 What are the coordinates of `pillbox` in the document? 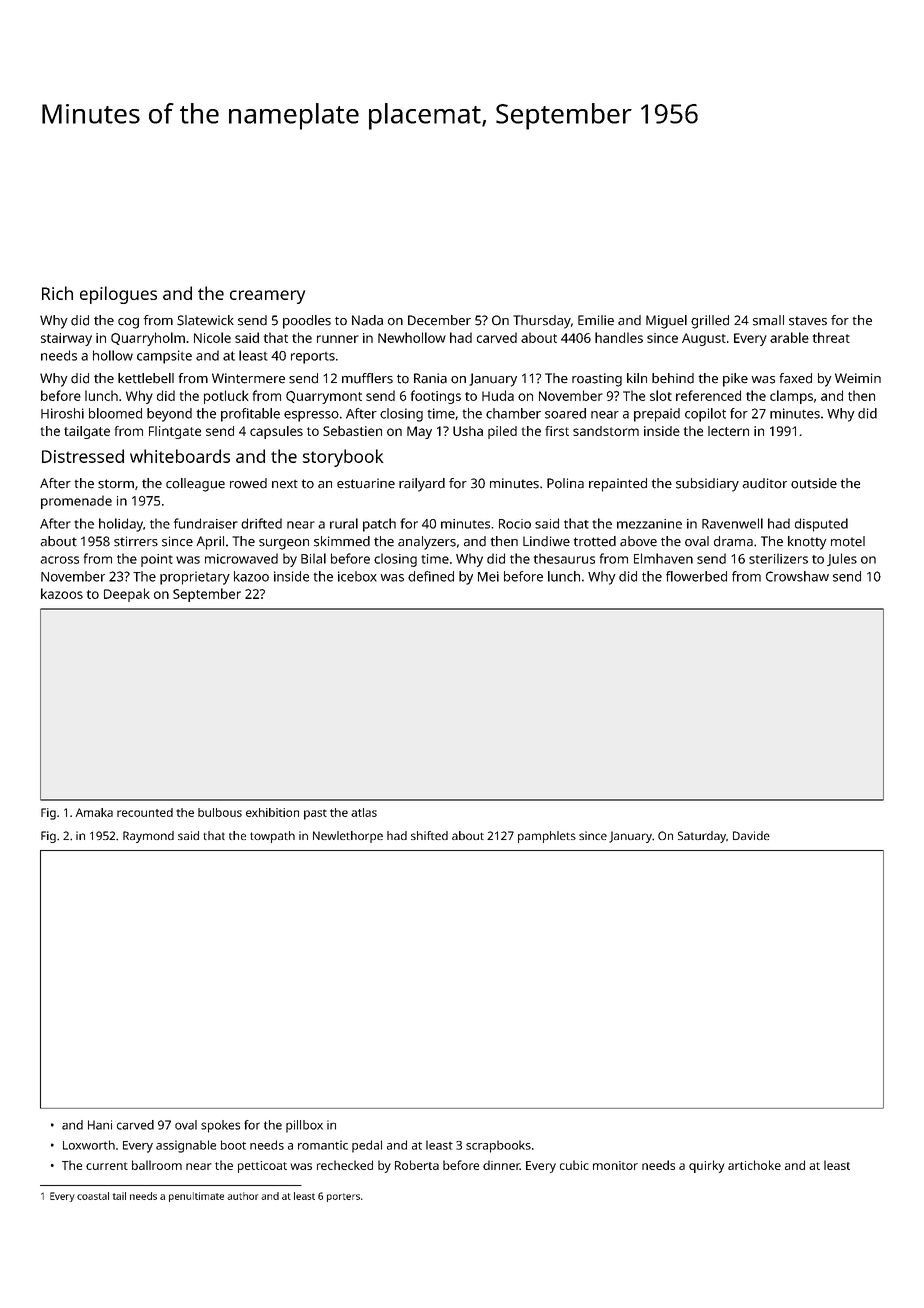 It's located at (304, 1126).
